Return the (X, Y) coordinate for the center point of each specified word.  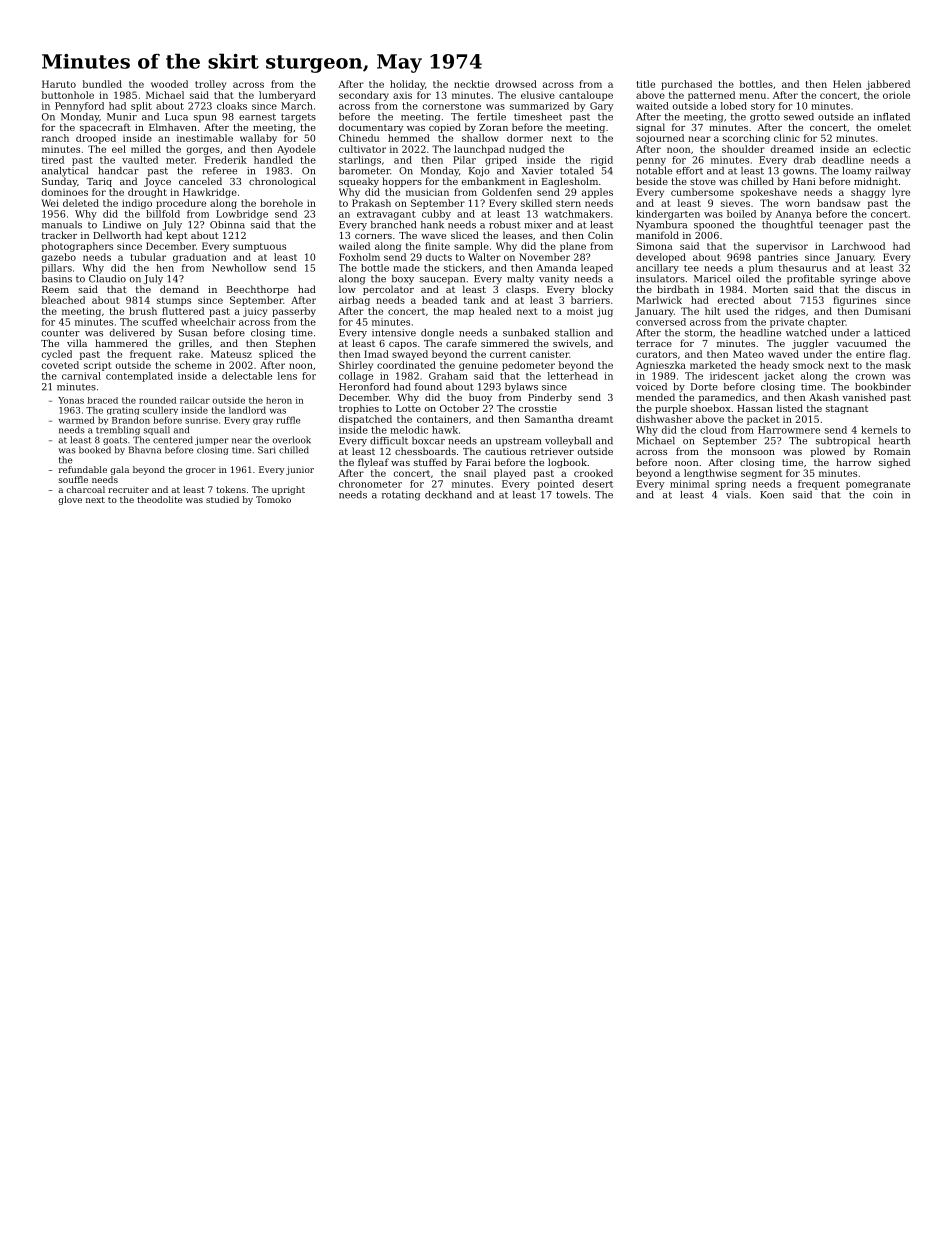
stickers (463, 268)
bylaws (521, 388)
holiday (407, 85)
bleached (63, 300)
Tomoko (273, 499)
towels (572, 495)
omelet (894, 127)
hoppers (402, 182)
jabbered (888, 85)
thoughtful (787, 226)
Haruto (59, 84)
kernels (879, 430)
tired (53, 160)
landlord (247, 410)
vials (737, 495)
